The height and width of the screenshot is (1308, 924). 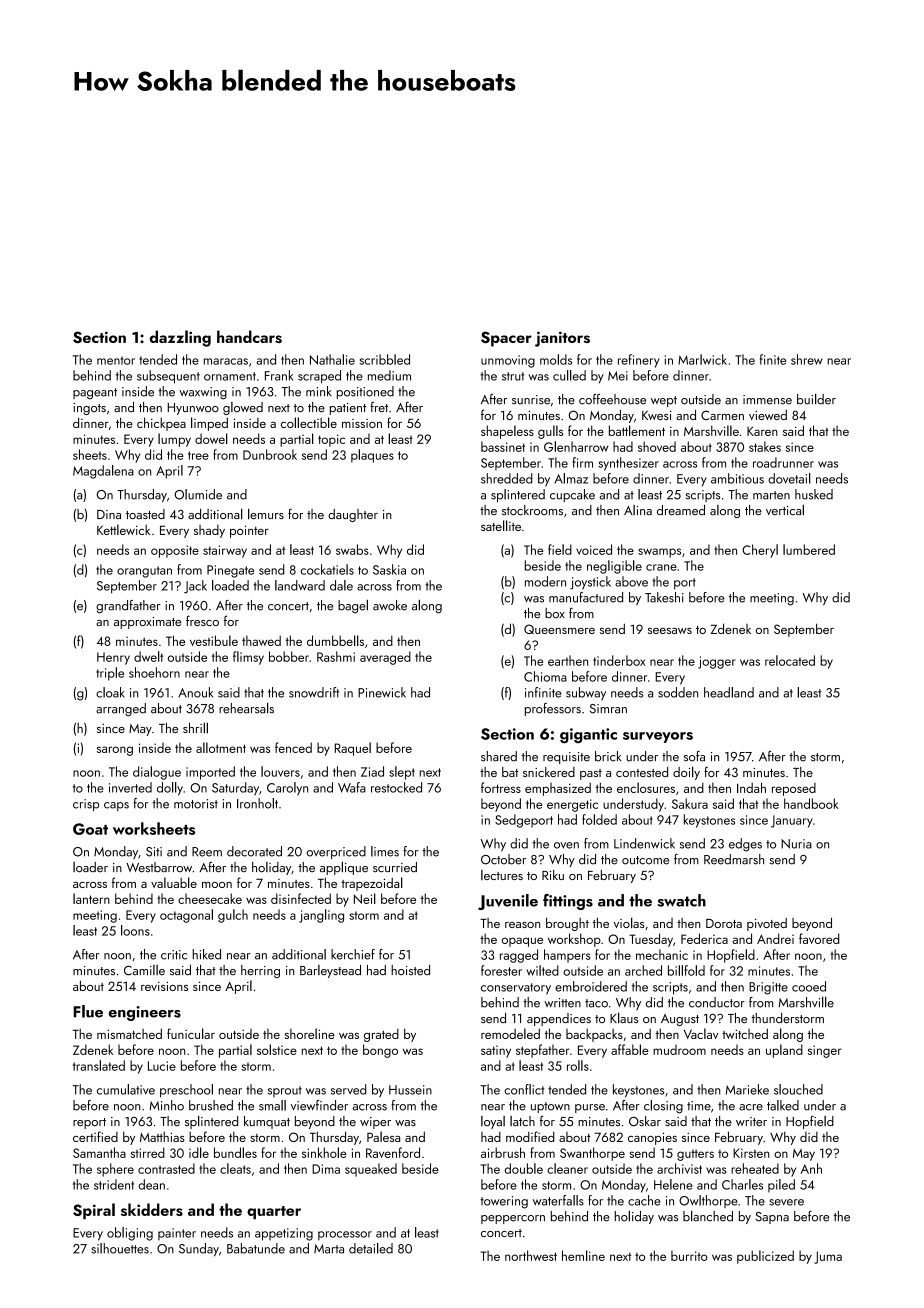 What do you see at coordinates (503, 446) in the screenshot?
I see `bassinet` at bounding box center [503, 446].
